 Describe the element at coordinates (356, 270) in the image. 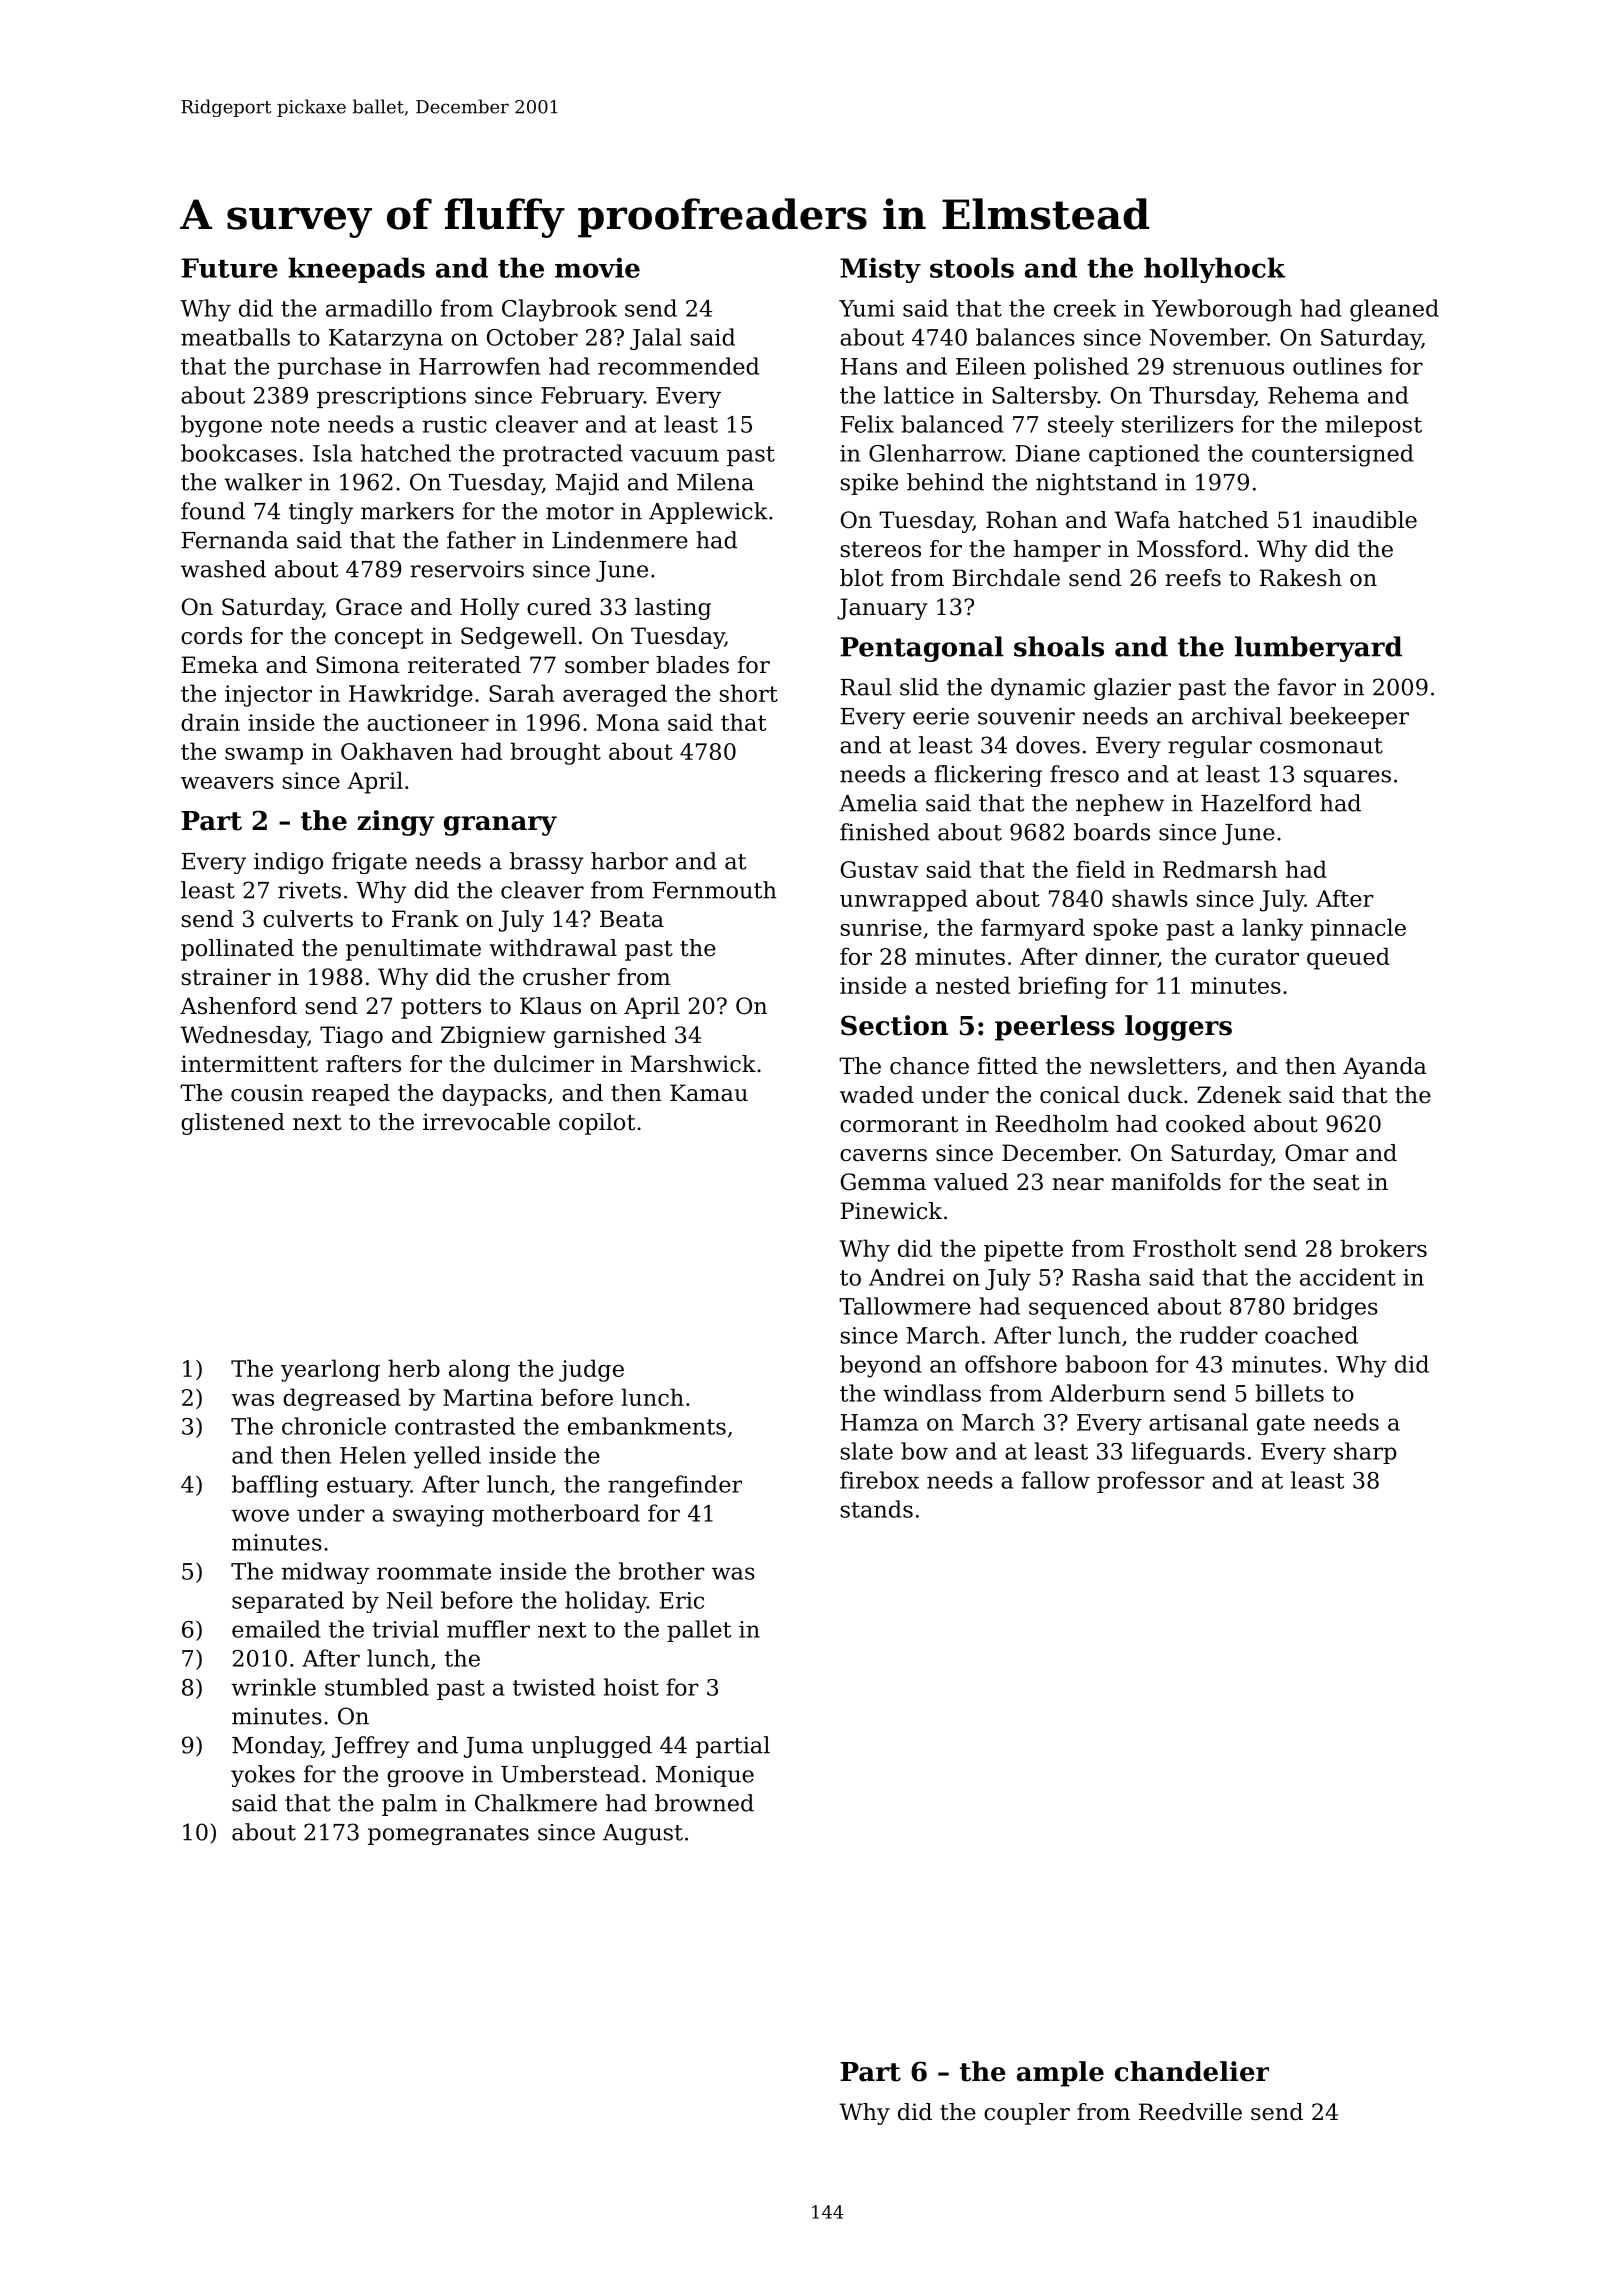

I see `kneepads` at that location.
